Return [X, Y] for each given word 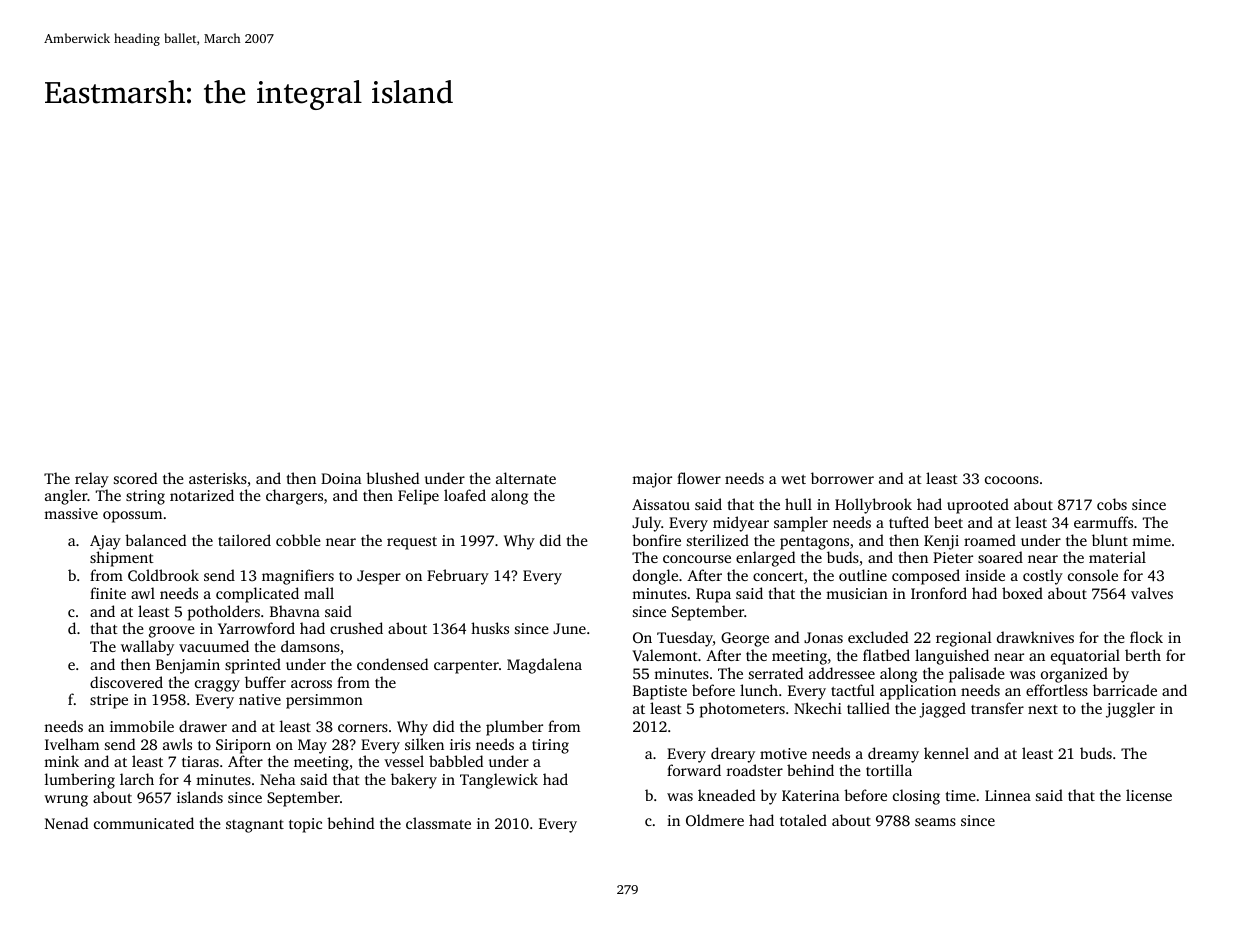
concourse [697, 559]
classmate [438, 823]
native [260, 699]
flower [699, 478]
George [745, 639]
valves [1152, 593]
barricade [1125, 690]
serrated [776, 673]
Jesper [379, 577]
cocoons [1012, 480]
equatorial [1085, 657]
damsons [310, 646]
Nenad [66, 823]
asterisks [218, 478]
